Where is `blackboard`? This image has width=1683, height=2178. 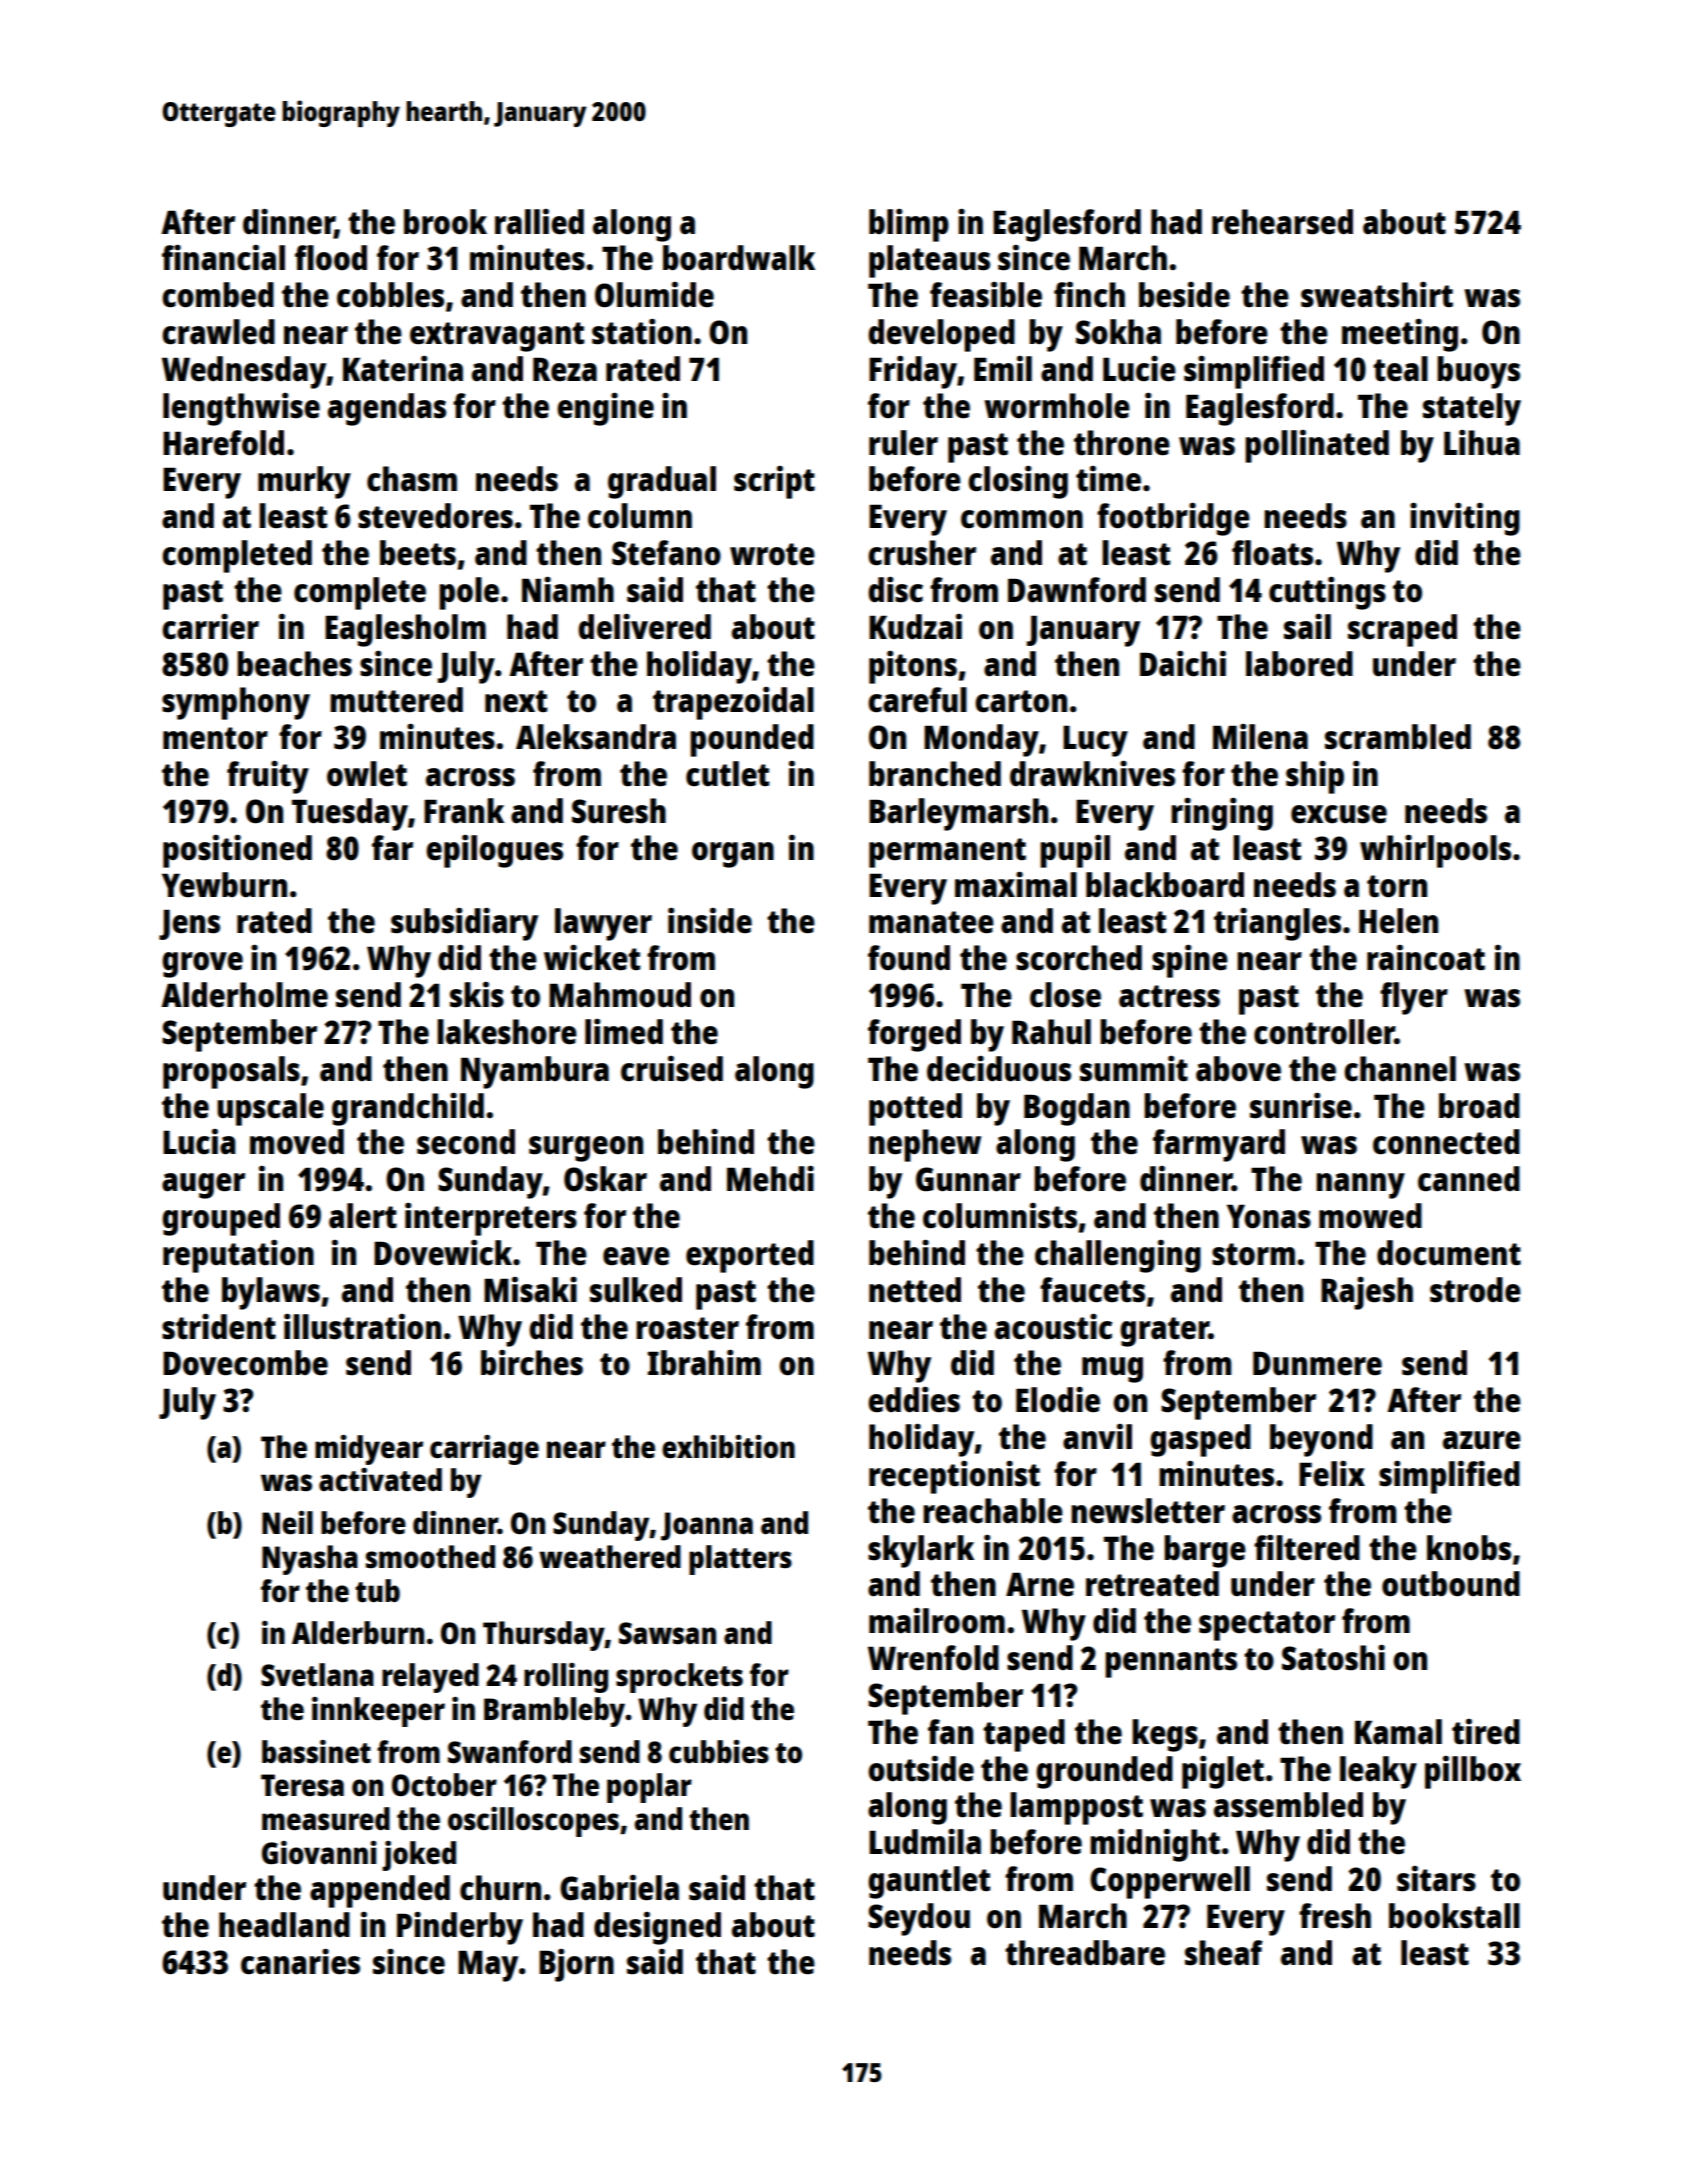
blackboard is located at coordinates (1165, 885).
